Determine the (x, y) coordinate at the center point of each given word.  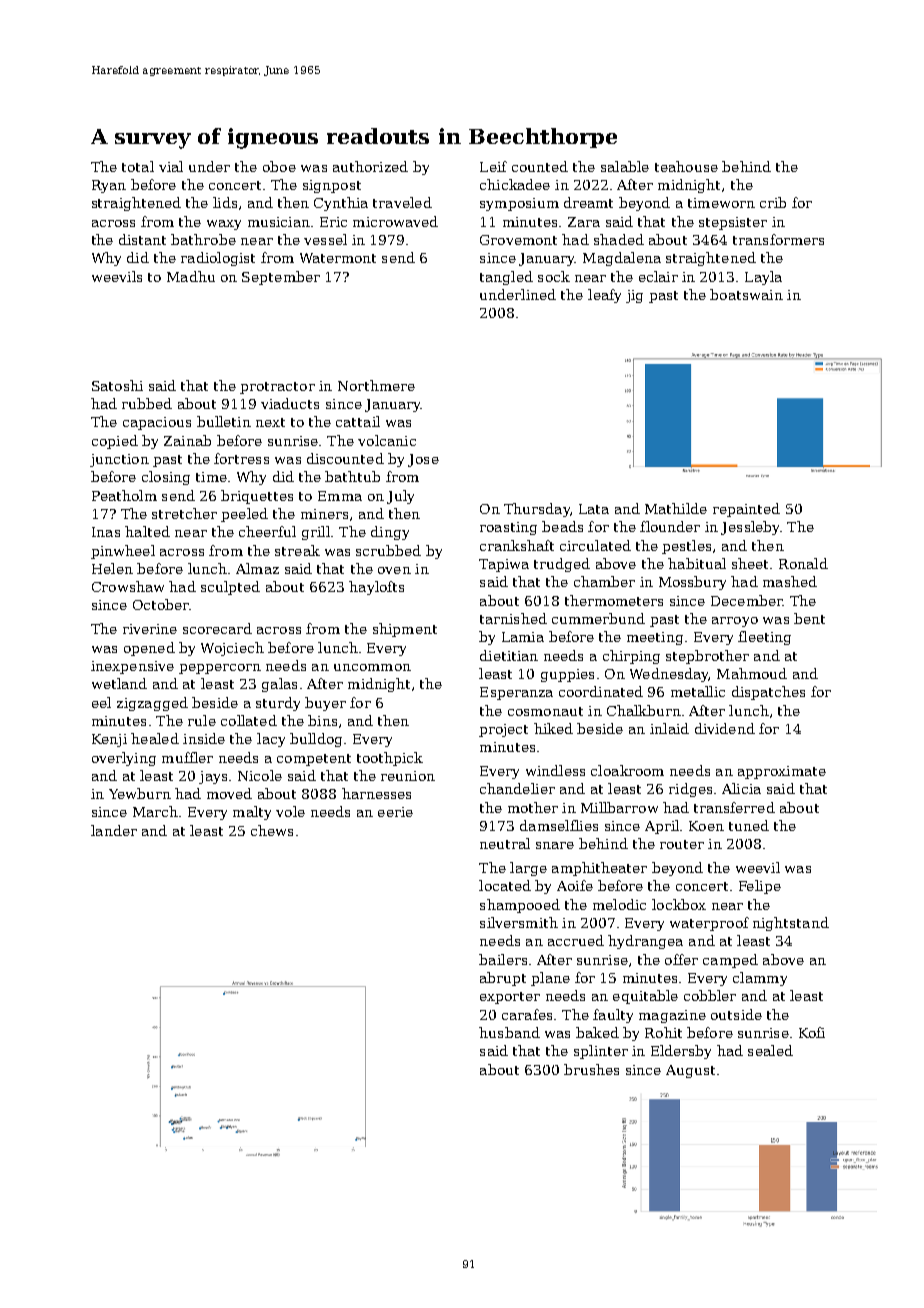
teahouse (686, 166)
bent (809, 618)
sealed (770, 1050)
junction (119, 460)
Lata (594, 509)
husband (509, 1032)
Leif (493, 166)
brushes (591, 1069)
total (138, 166)
